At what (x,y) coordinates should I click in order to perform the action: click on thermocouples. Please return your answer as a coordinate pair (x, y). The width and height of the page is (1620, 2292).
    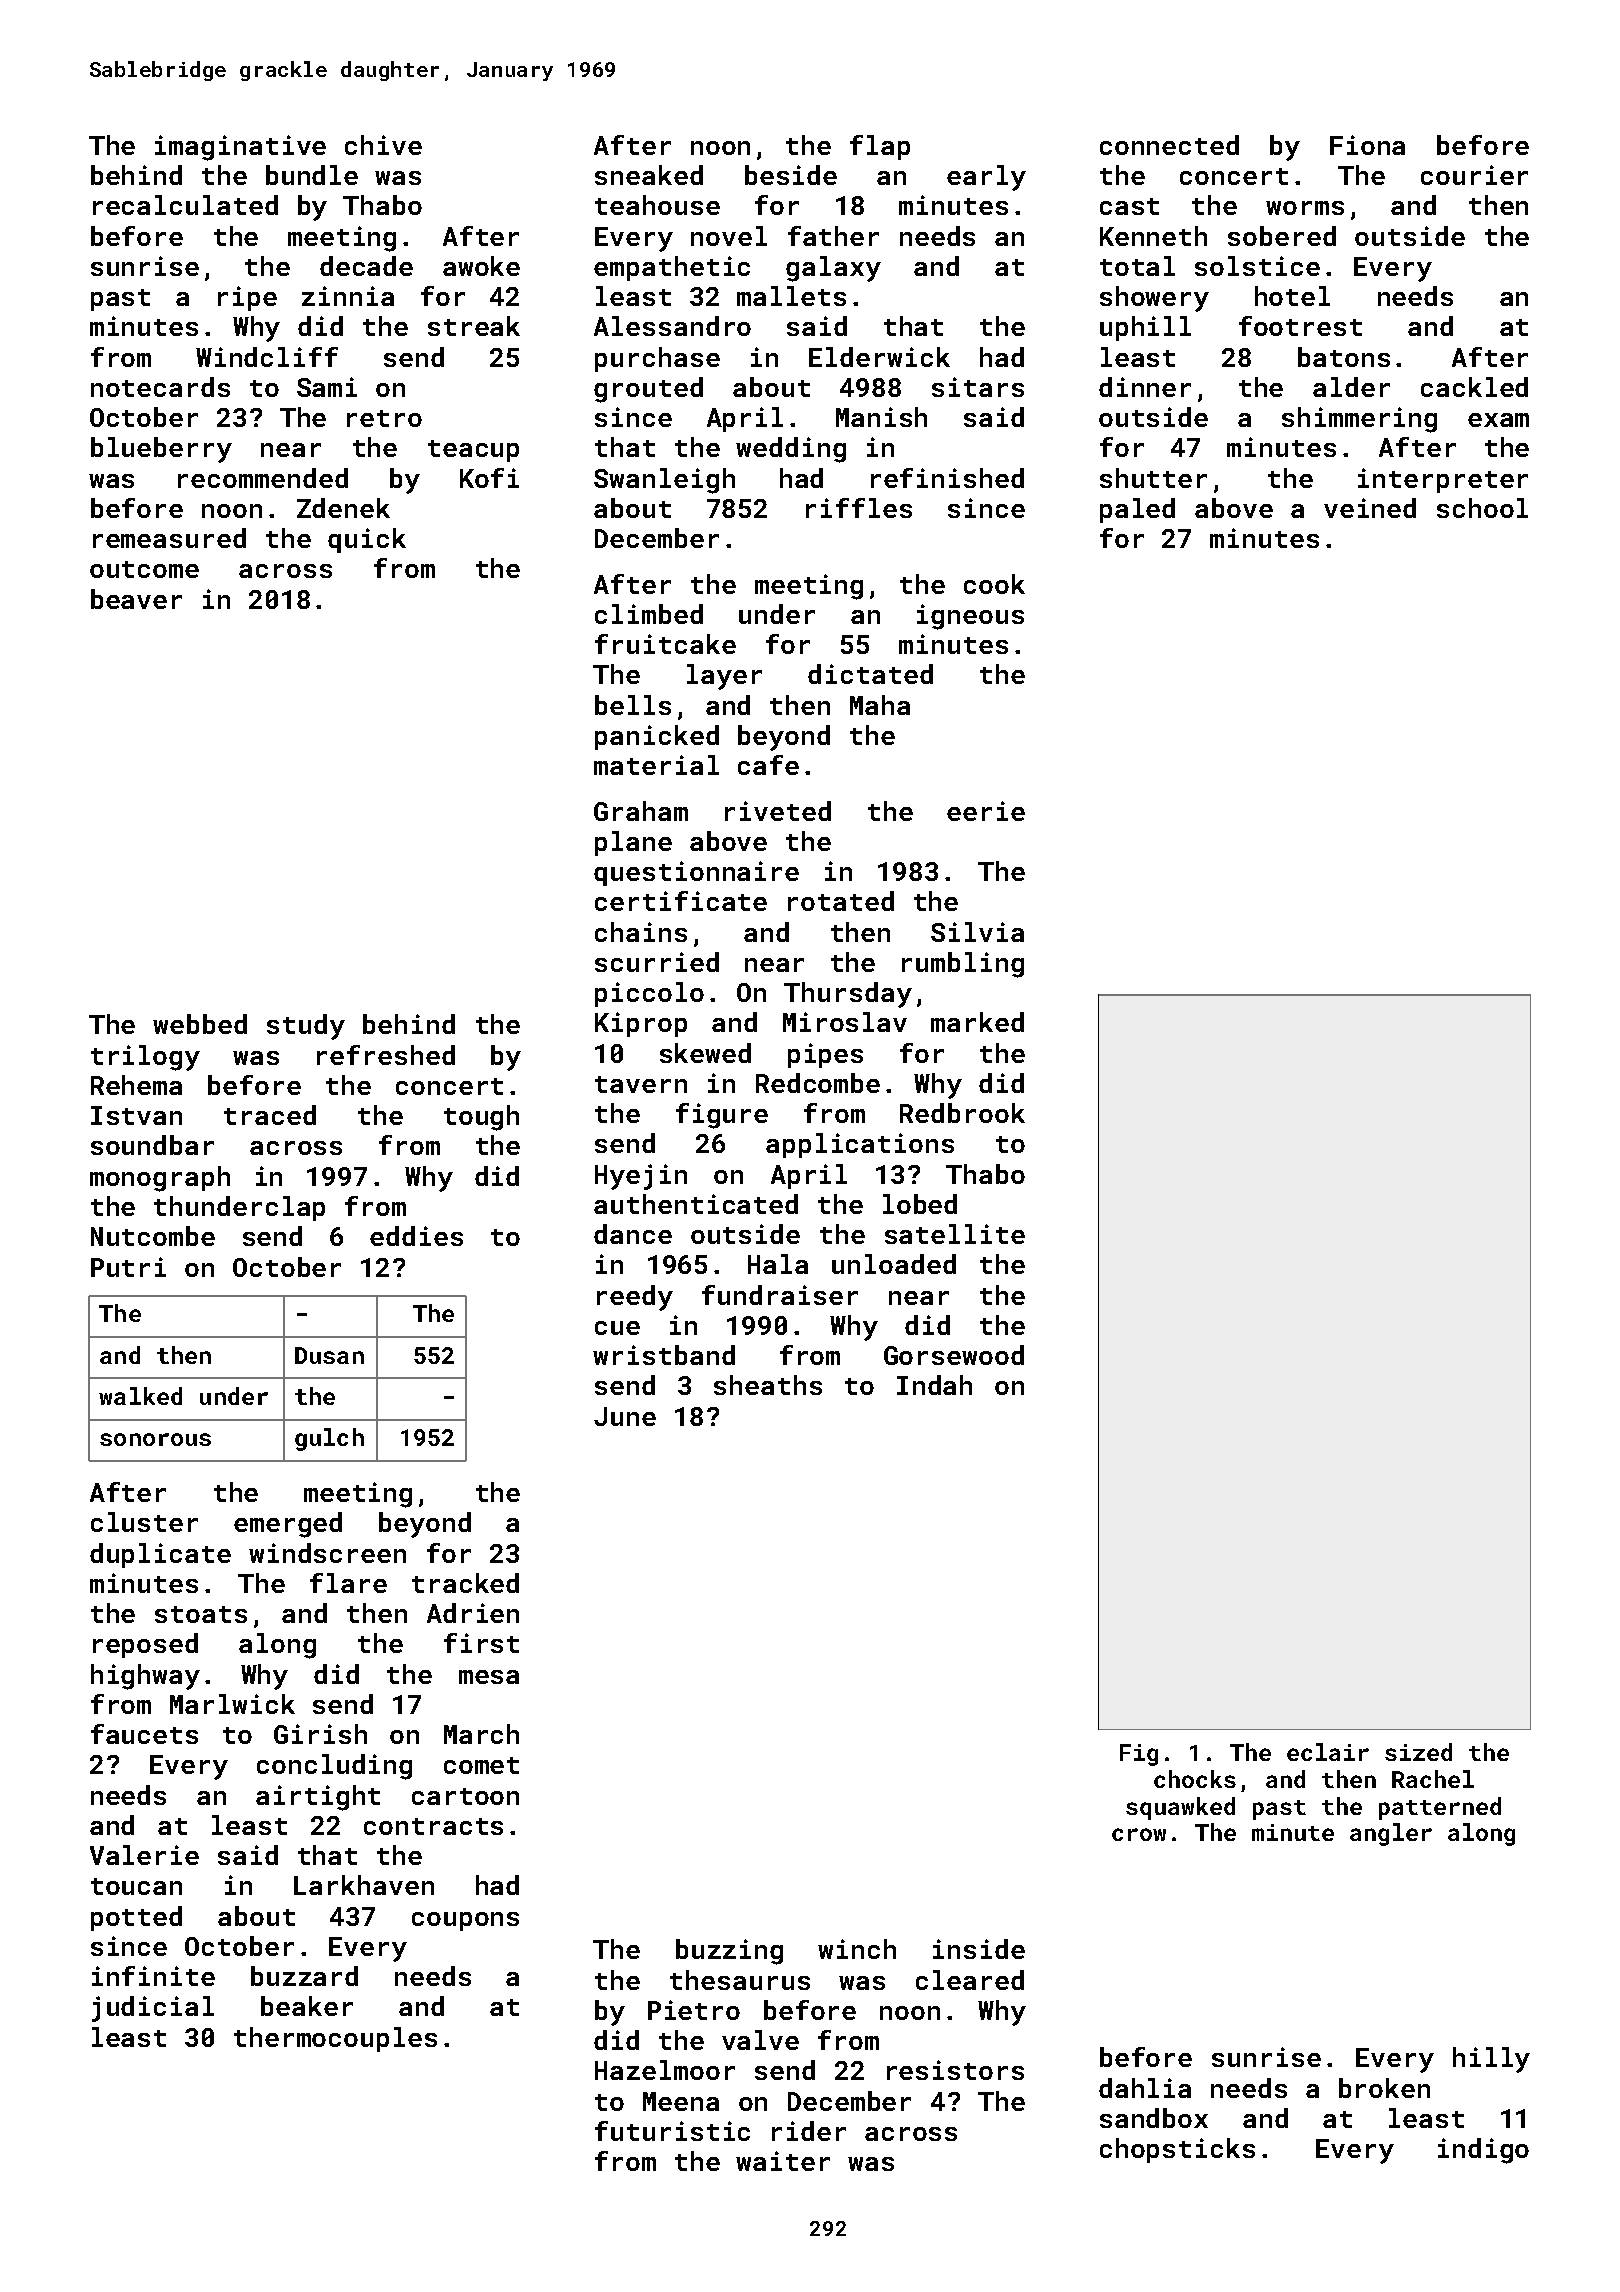
    Looking at the image, I should click on (335, 2039).
